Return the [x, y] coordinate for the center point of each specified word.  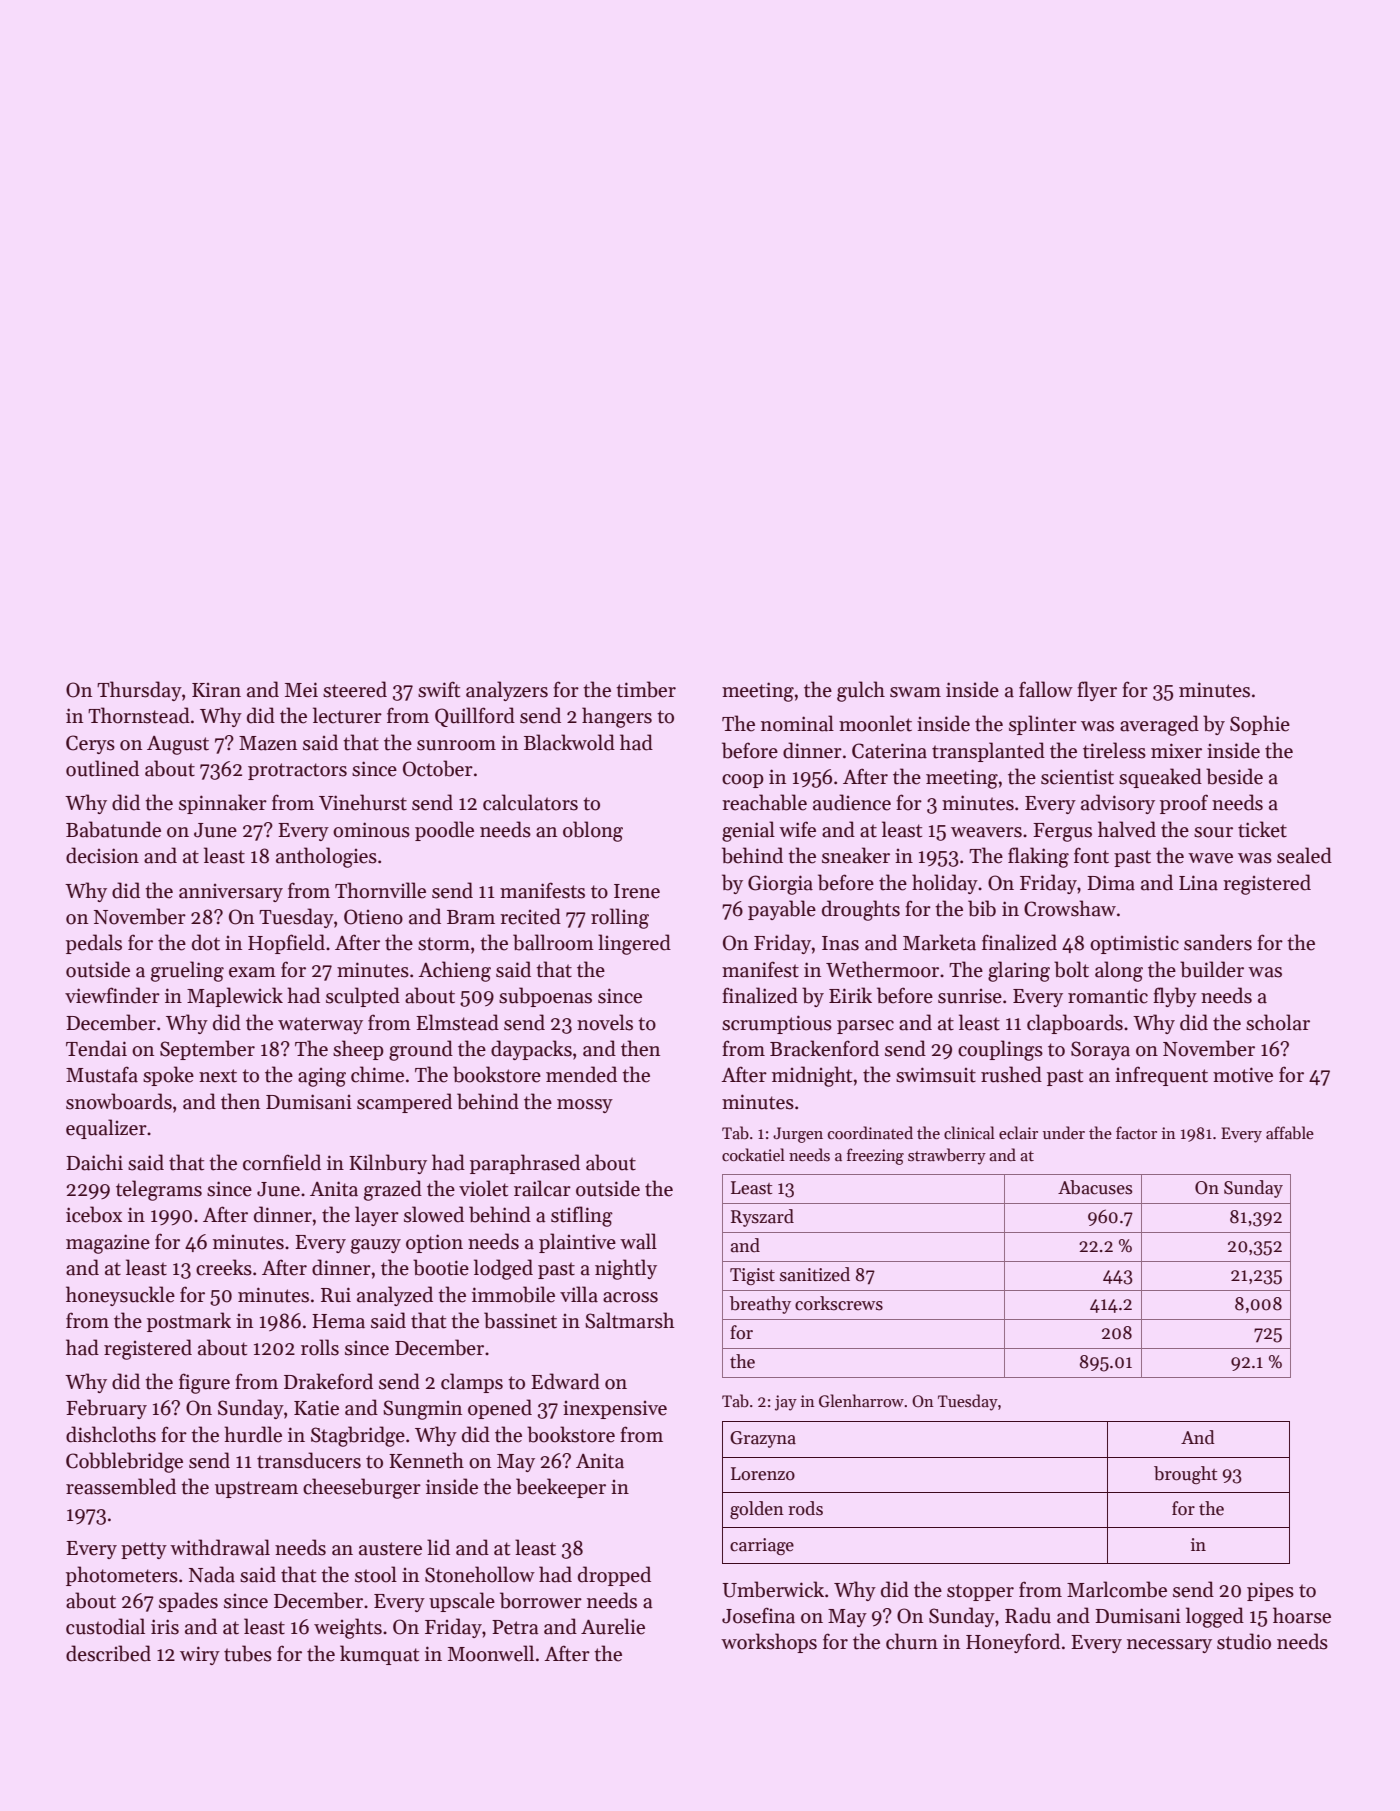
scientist [1077, 777]
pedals [94, 944]
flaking [1038, 857]
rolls [320, 1347]
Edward [565, 1381]
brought [1185, 1475]
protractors [297, 771]
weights [348, 1628]
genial [748, 831]
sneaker [856, 855]
